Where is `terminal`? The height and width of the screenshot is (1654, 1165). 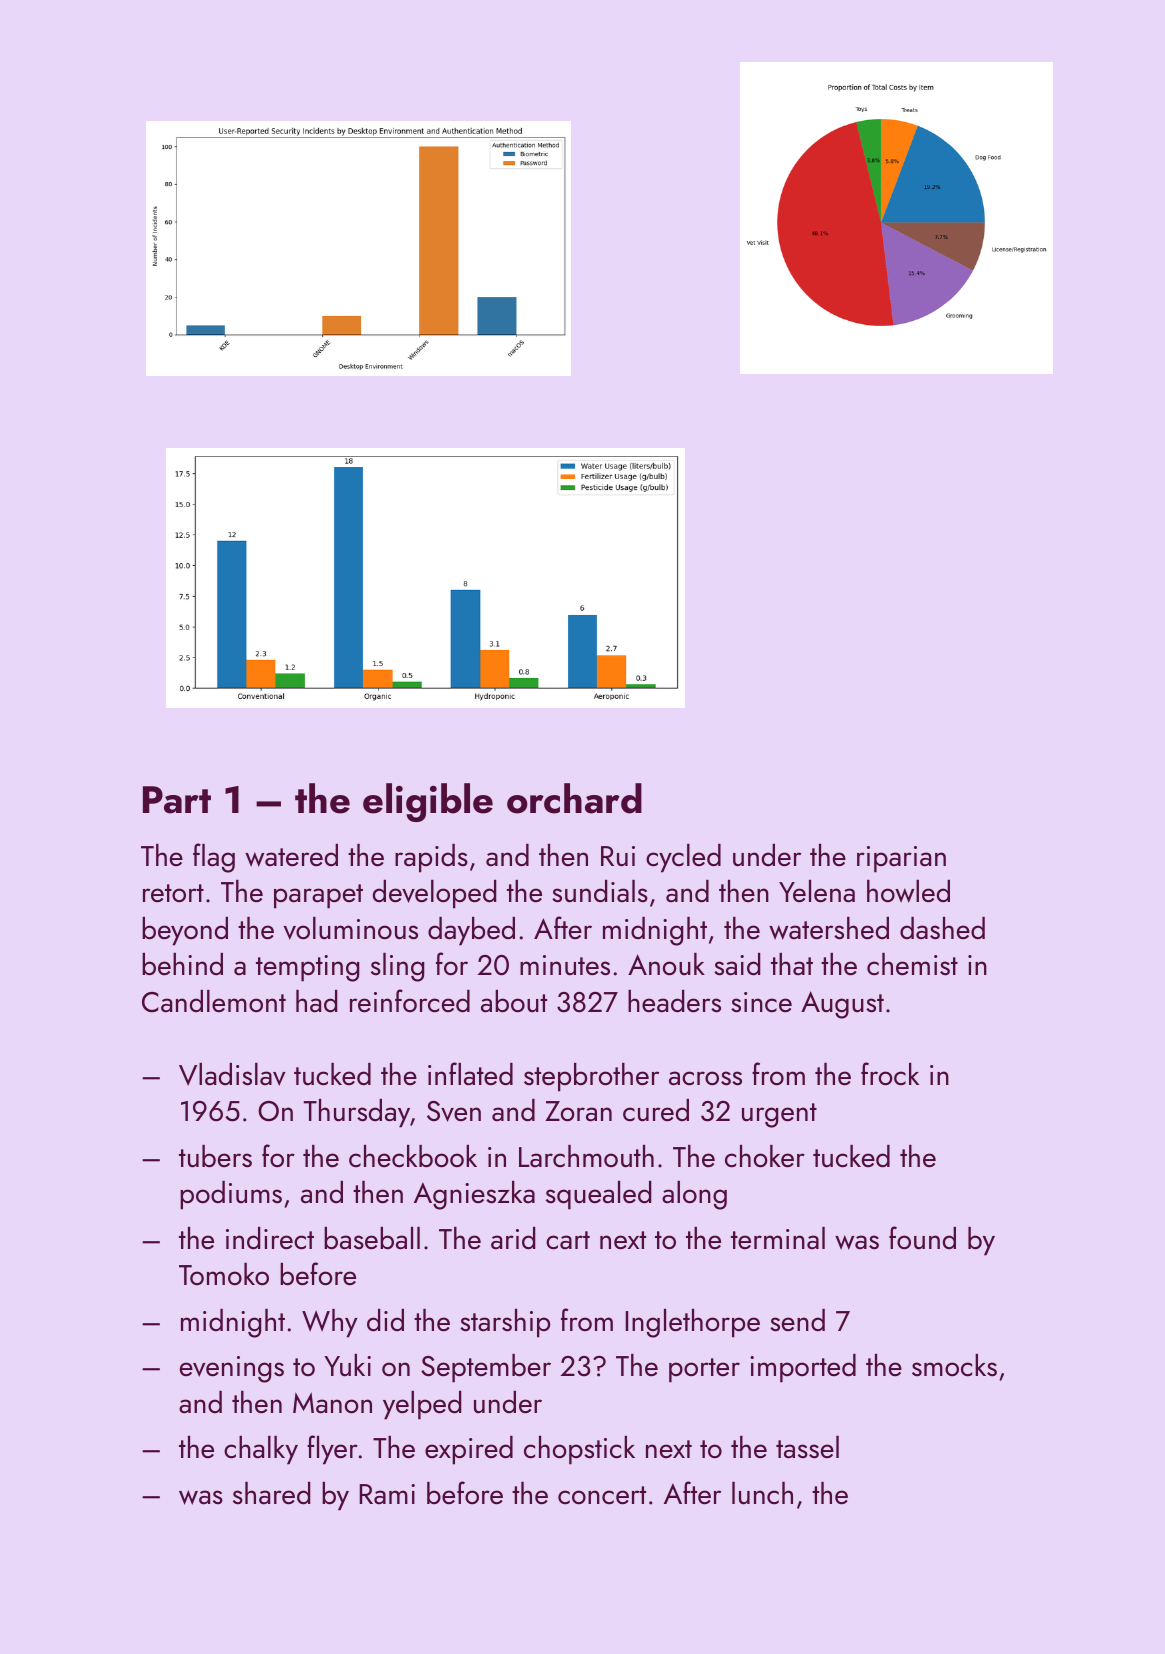 terminal is located at coordinates (778, 1238).
